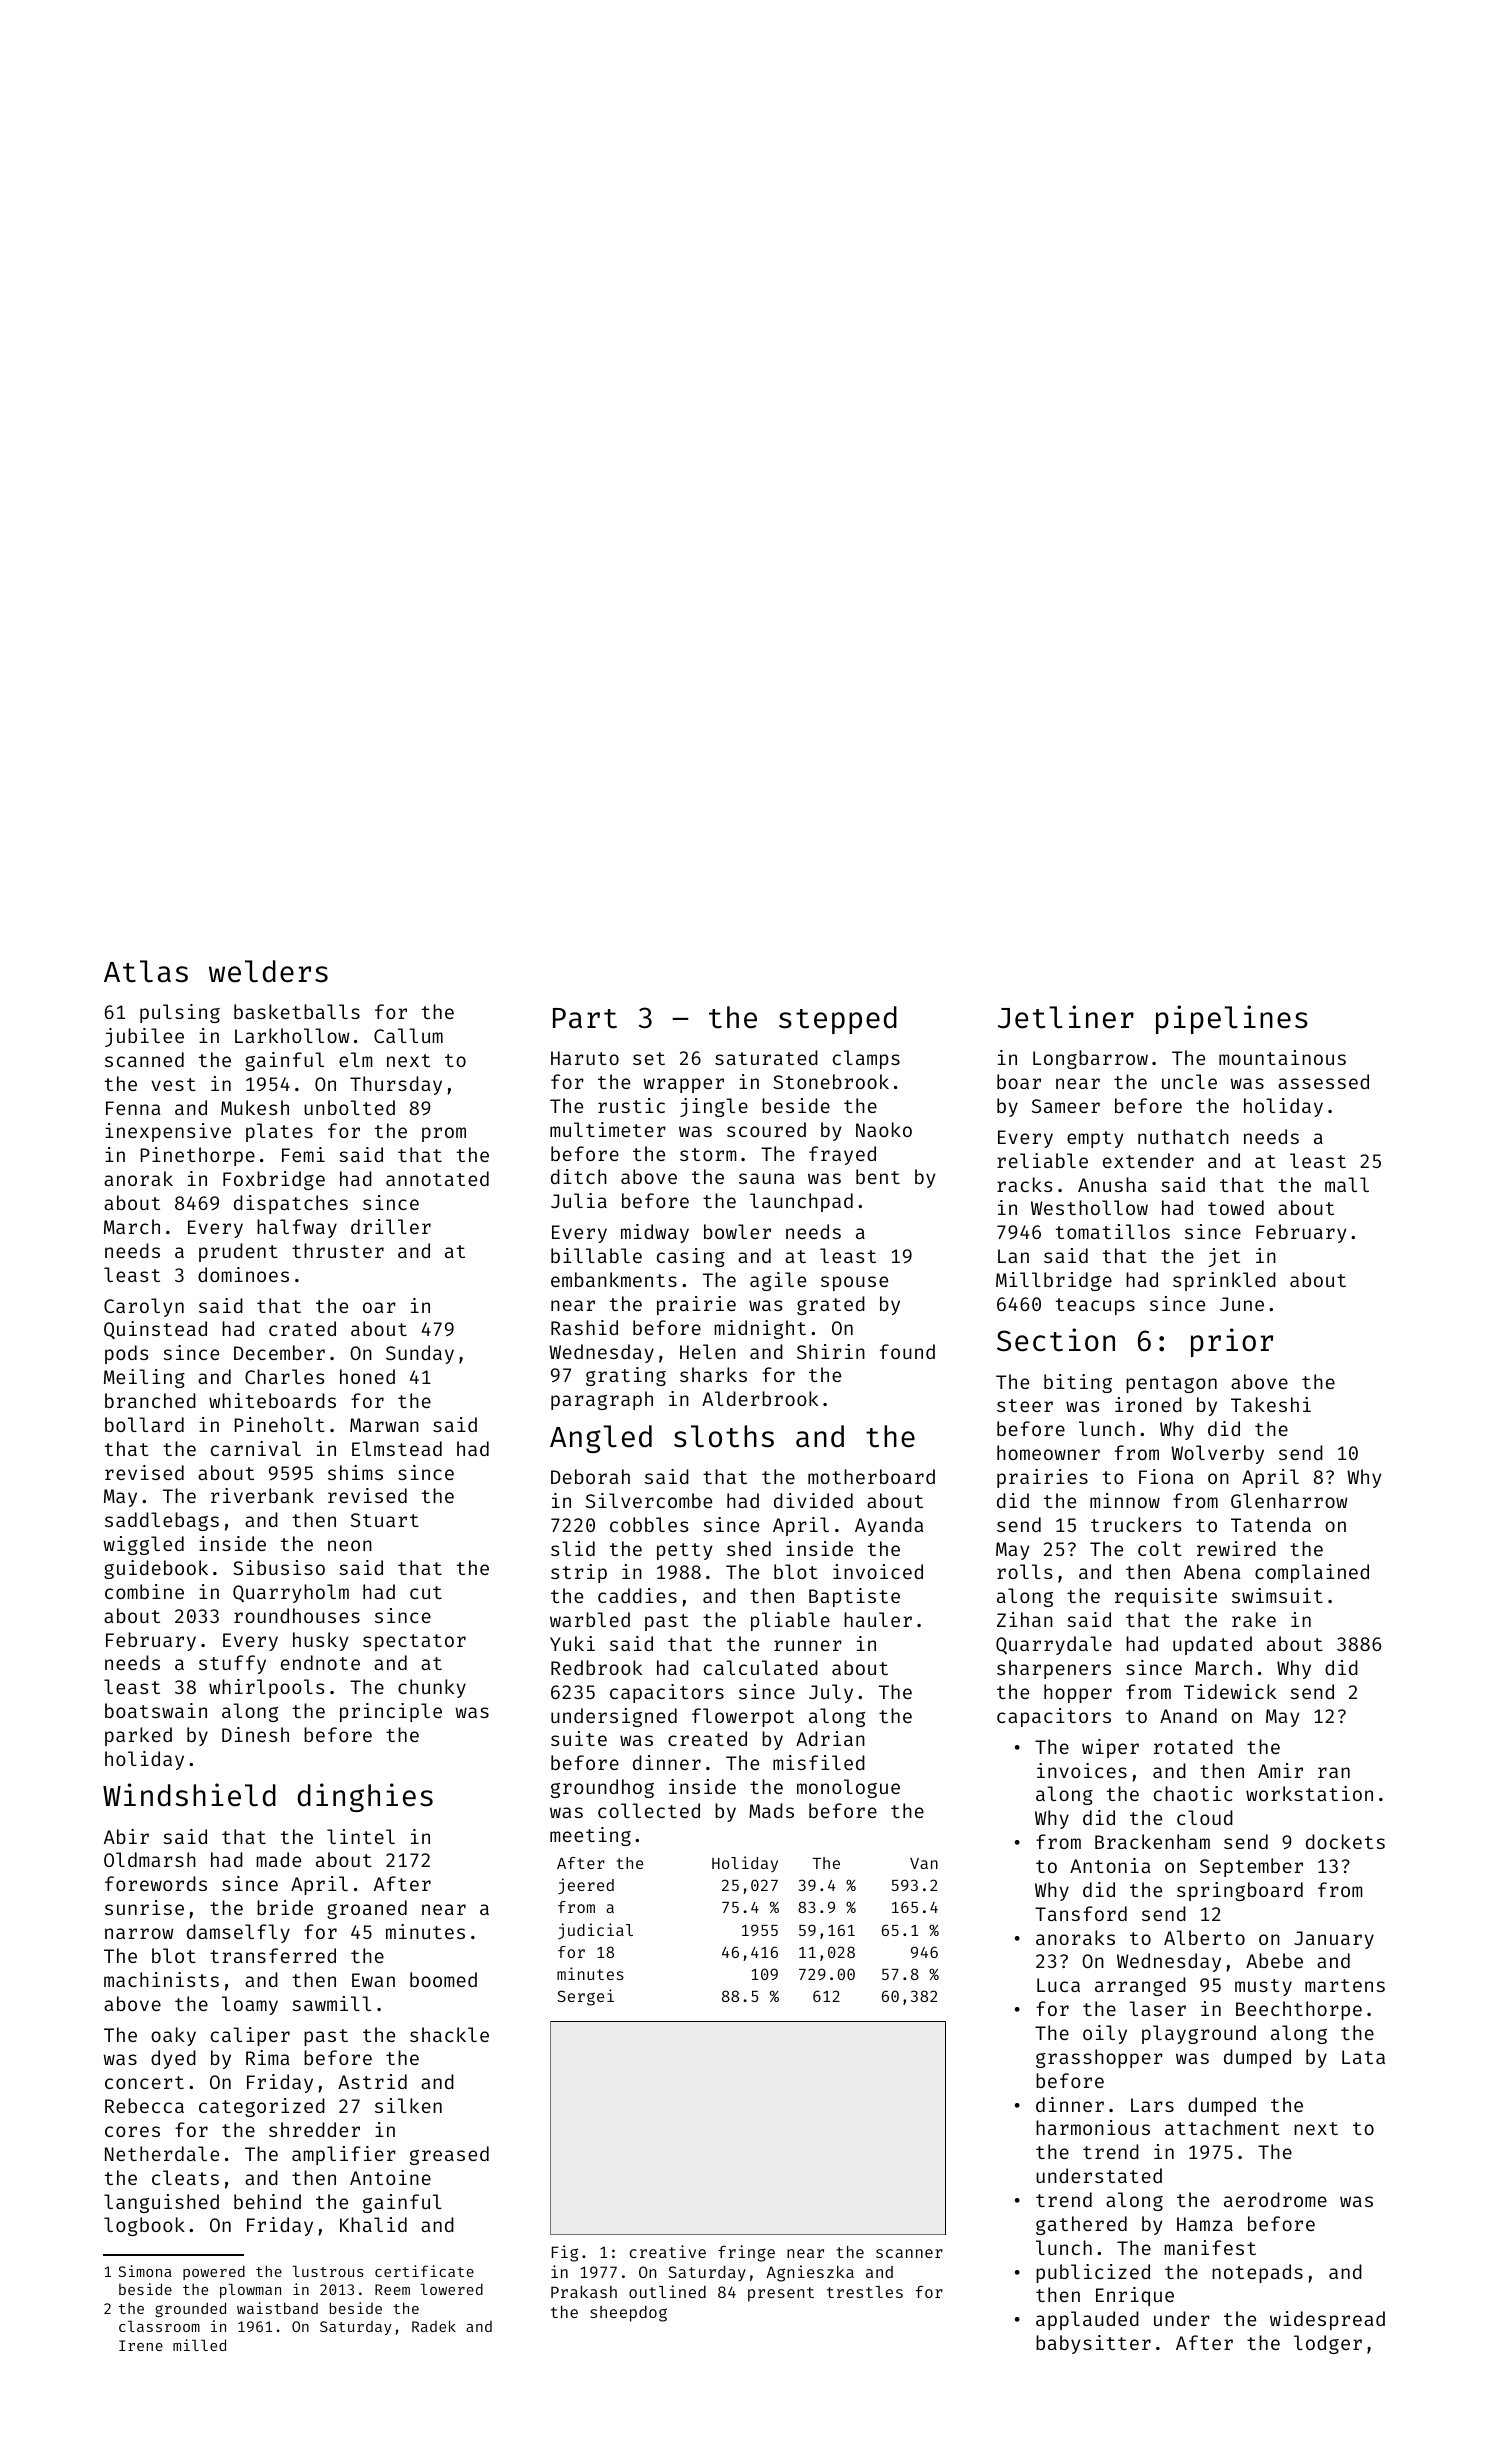  What do you see at coordinates (146, 971) in the screenshot?
I see `Atlas` at bounding box center [146, 971].
